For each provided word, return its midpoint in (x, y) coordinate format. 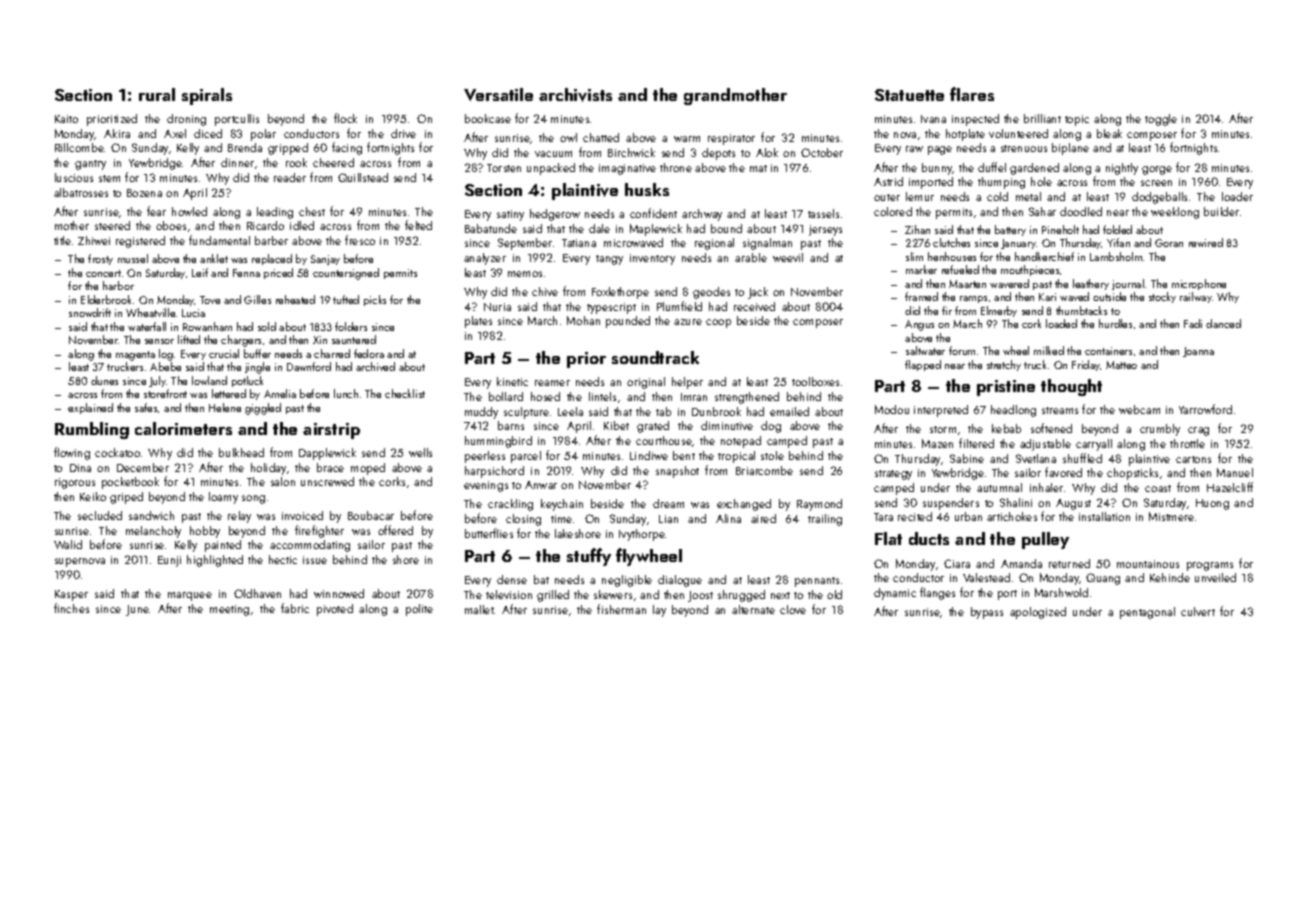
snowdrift (90, 312)
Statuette (909, 95)
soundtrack (655, 357)
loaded (1061, 323)
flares (972, 94)
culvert (1198, 611)
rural (157, 94)
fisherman (621, 609)
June (138, 610)
